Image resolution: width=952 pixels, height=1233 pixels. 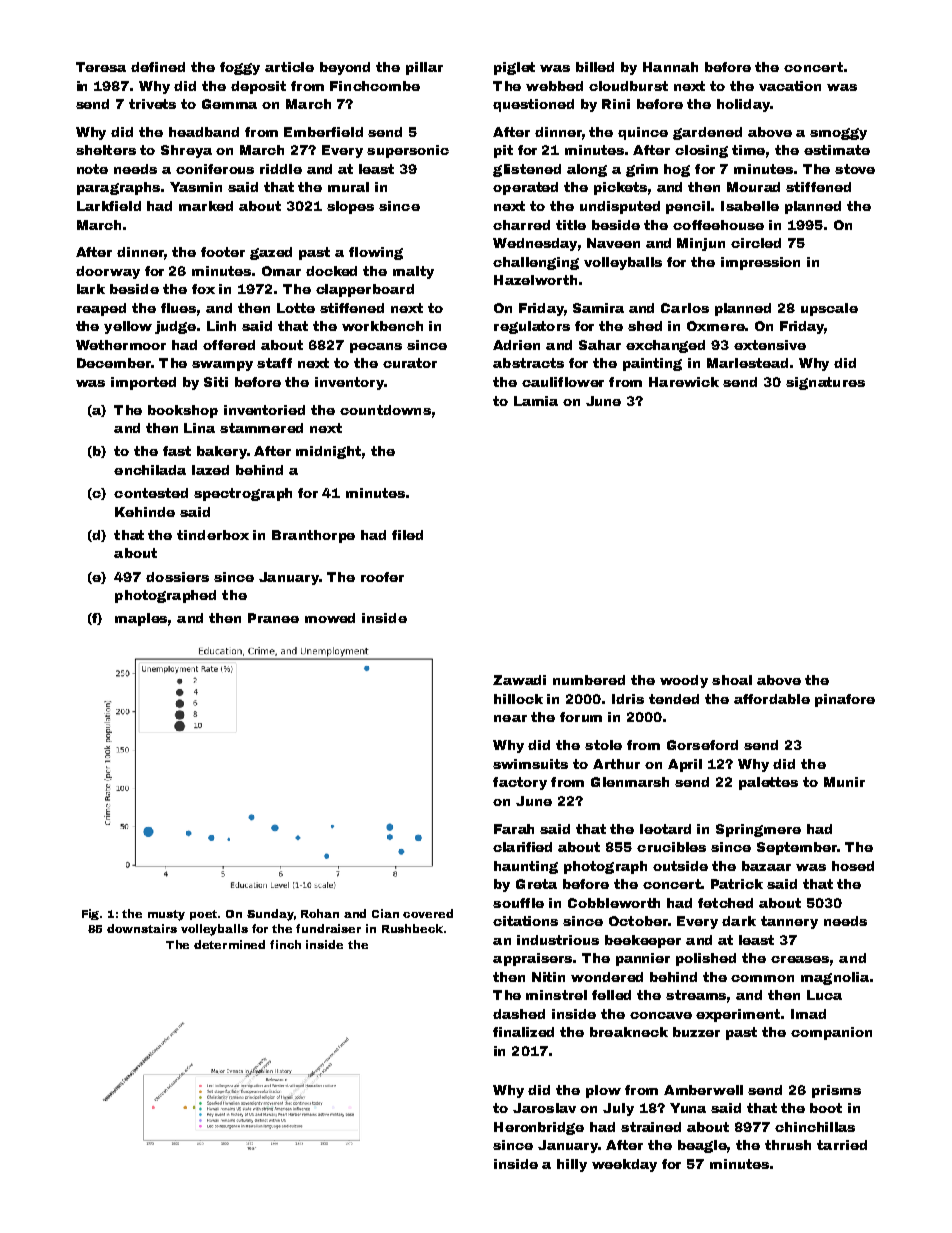 I want to click on musty, so click(x=166, y=915).
